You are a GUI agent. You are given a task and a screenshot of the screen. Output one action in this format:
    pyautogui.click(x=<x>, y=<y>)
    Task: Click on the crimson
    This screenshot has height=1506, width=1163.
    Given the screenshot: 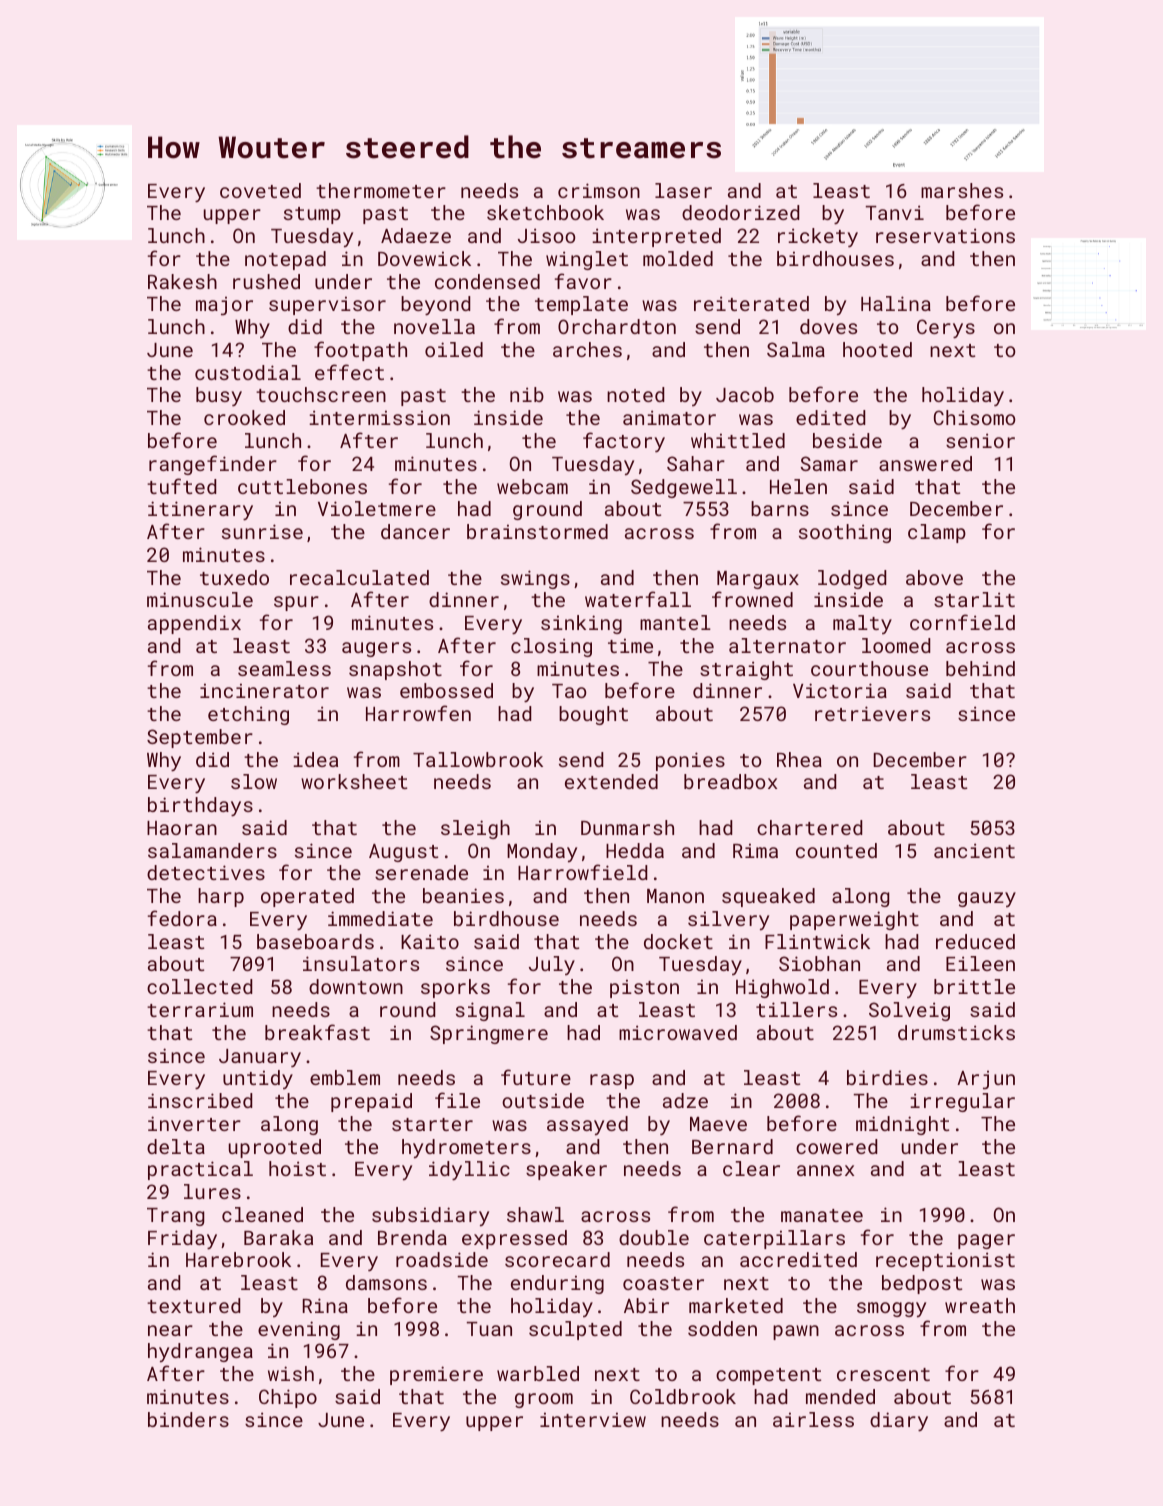 What is the action you would take?
    pyautogui.click(x=599, y=190)
